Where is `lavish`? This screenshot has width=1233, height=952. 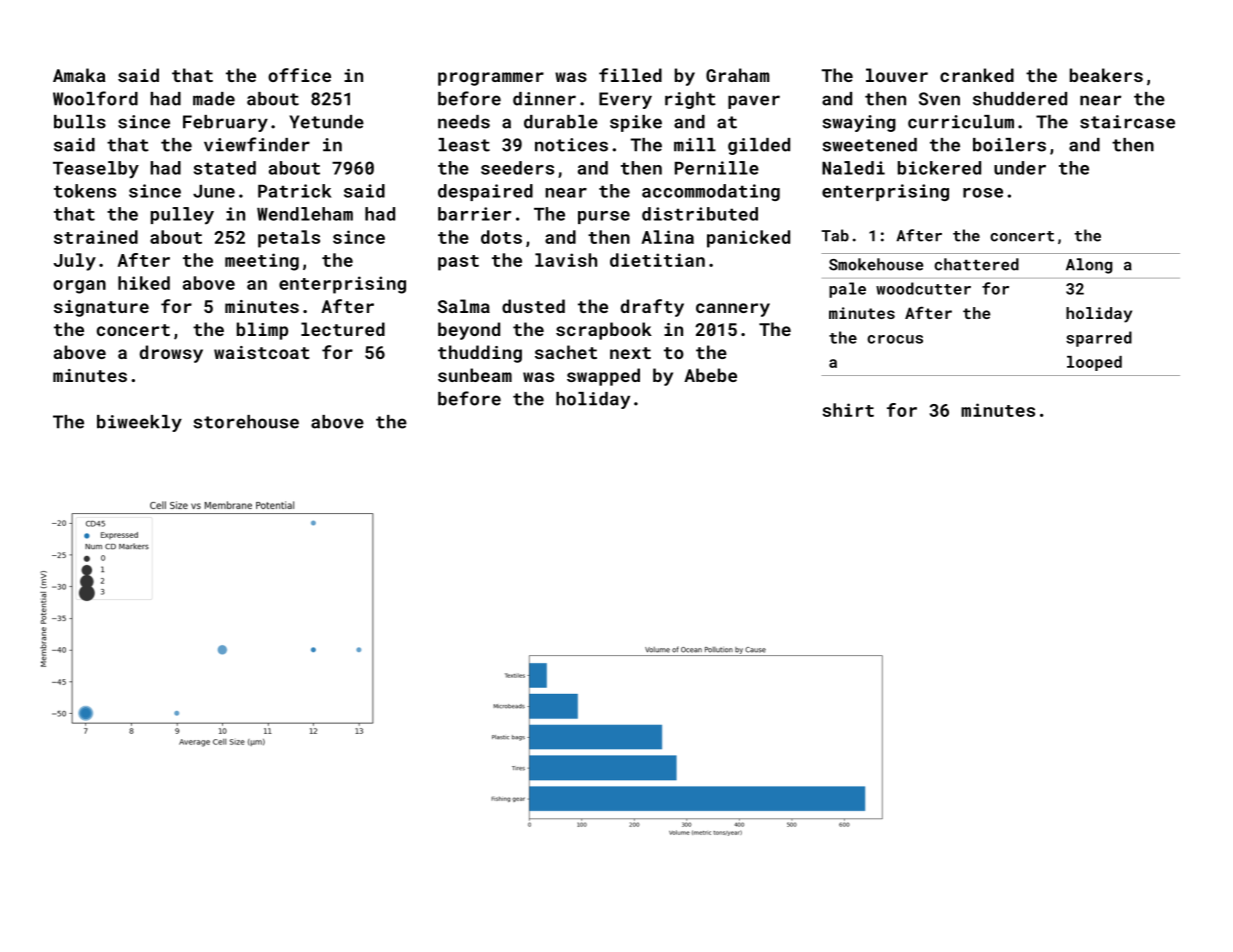
lavish is located at coordinates (566, 260).
